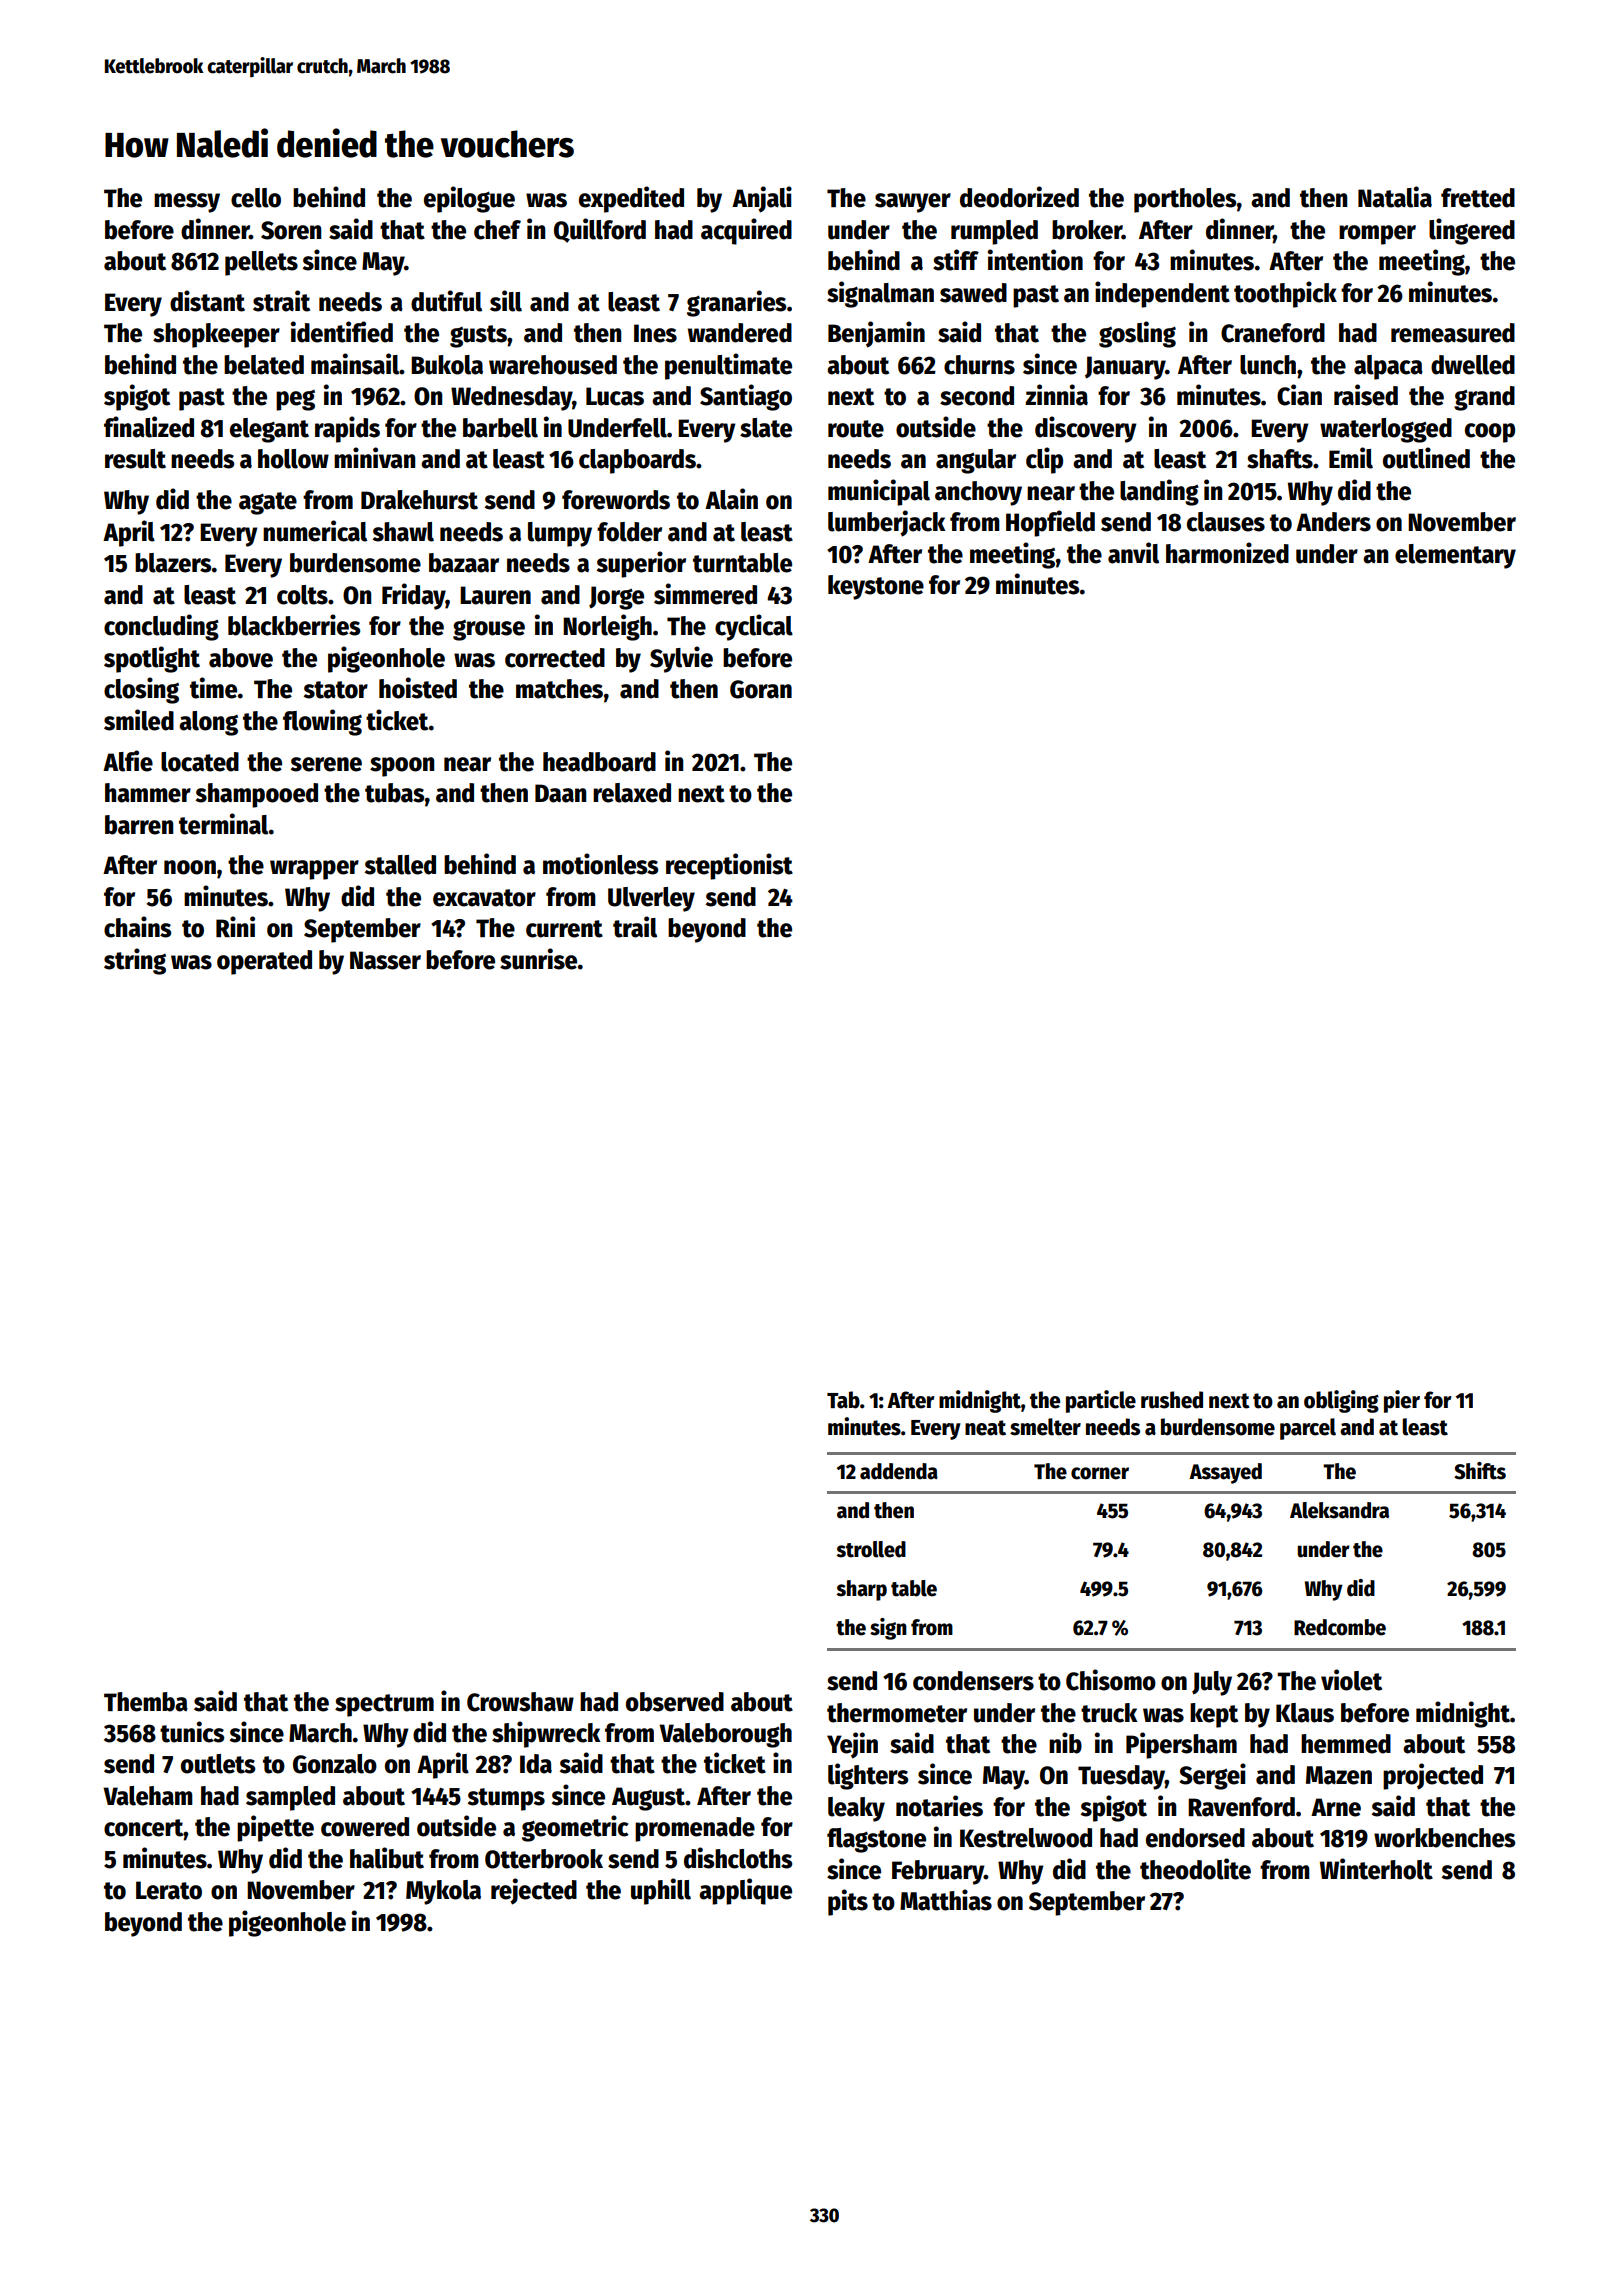  Describe the element at coordinates (187, 203) in the image. I see `messy` at that location.
